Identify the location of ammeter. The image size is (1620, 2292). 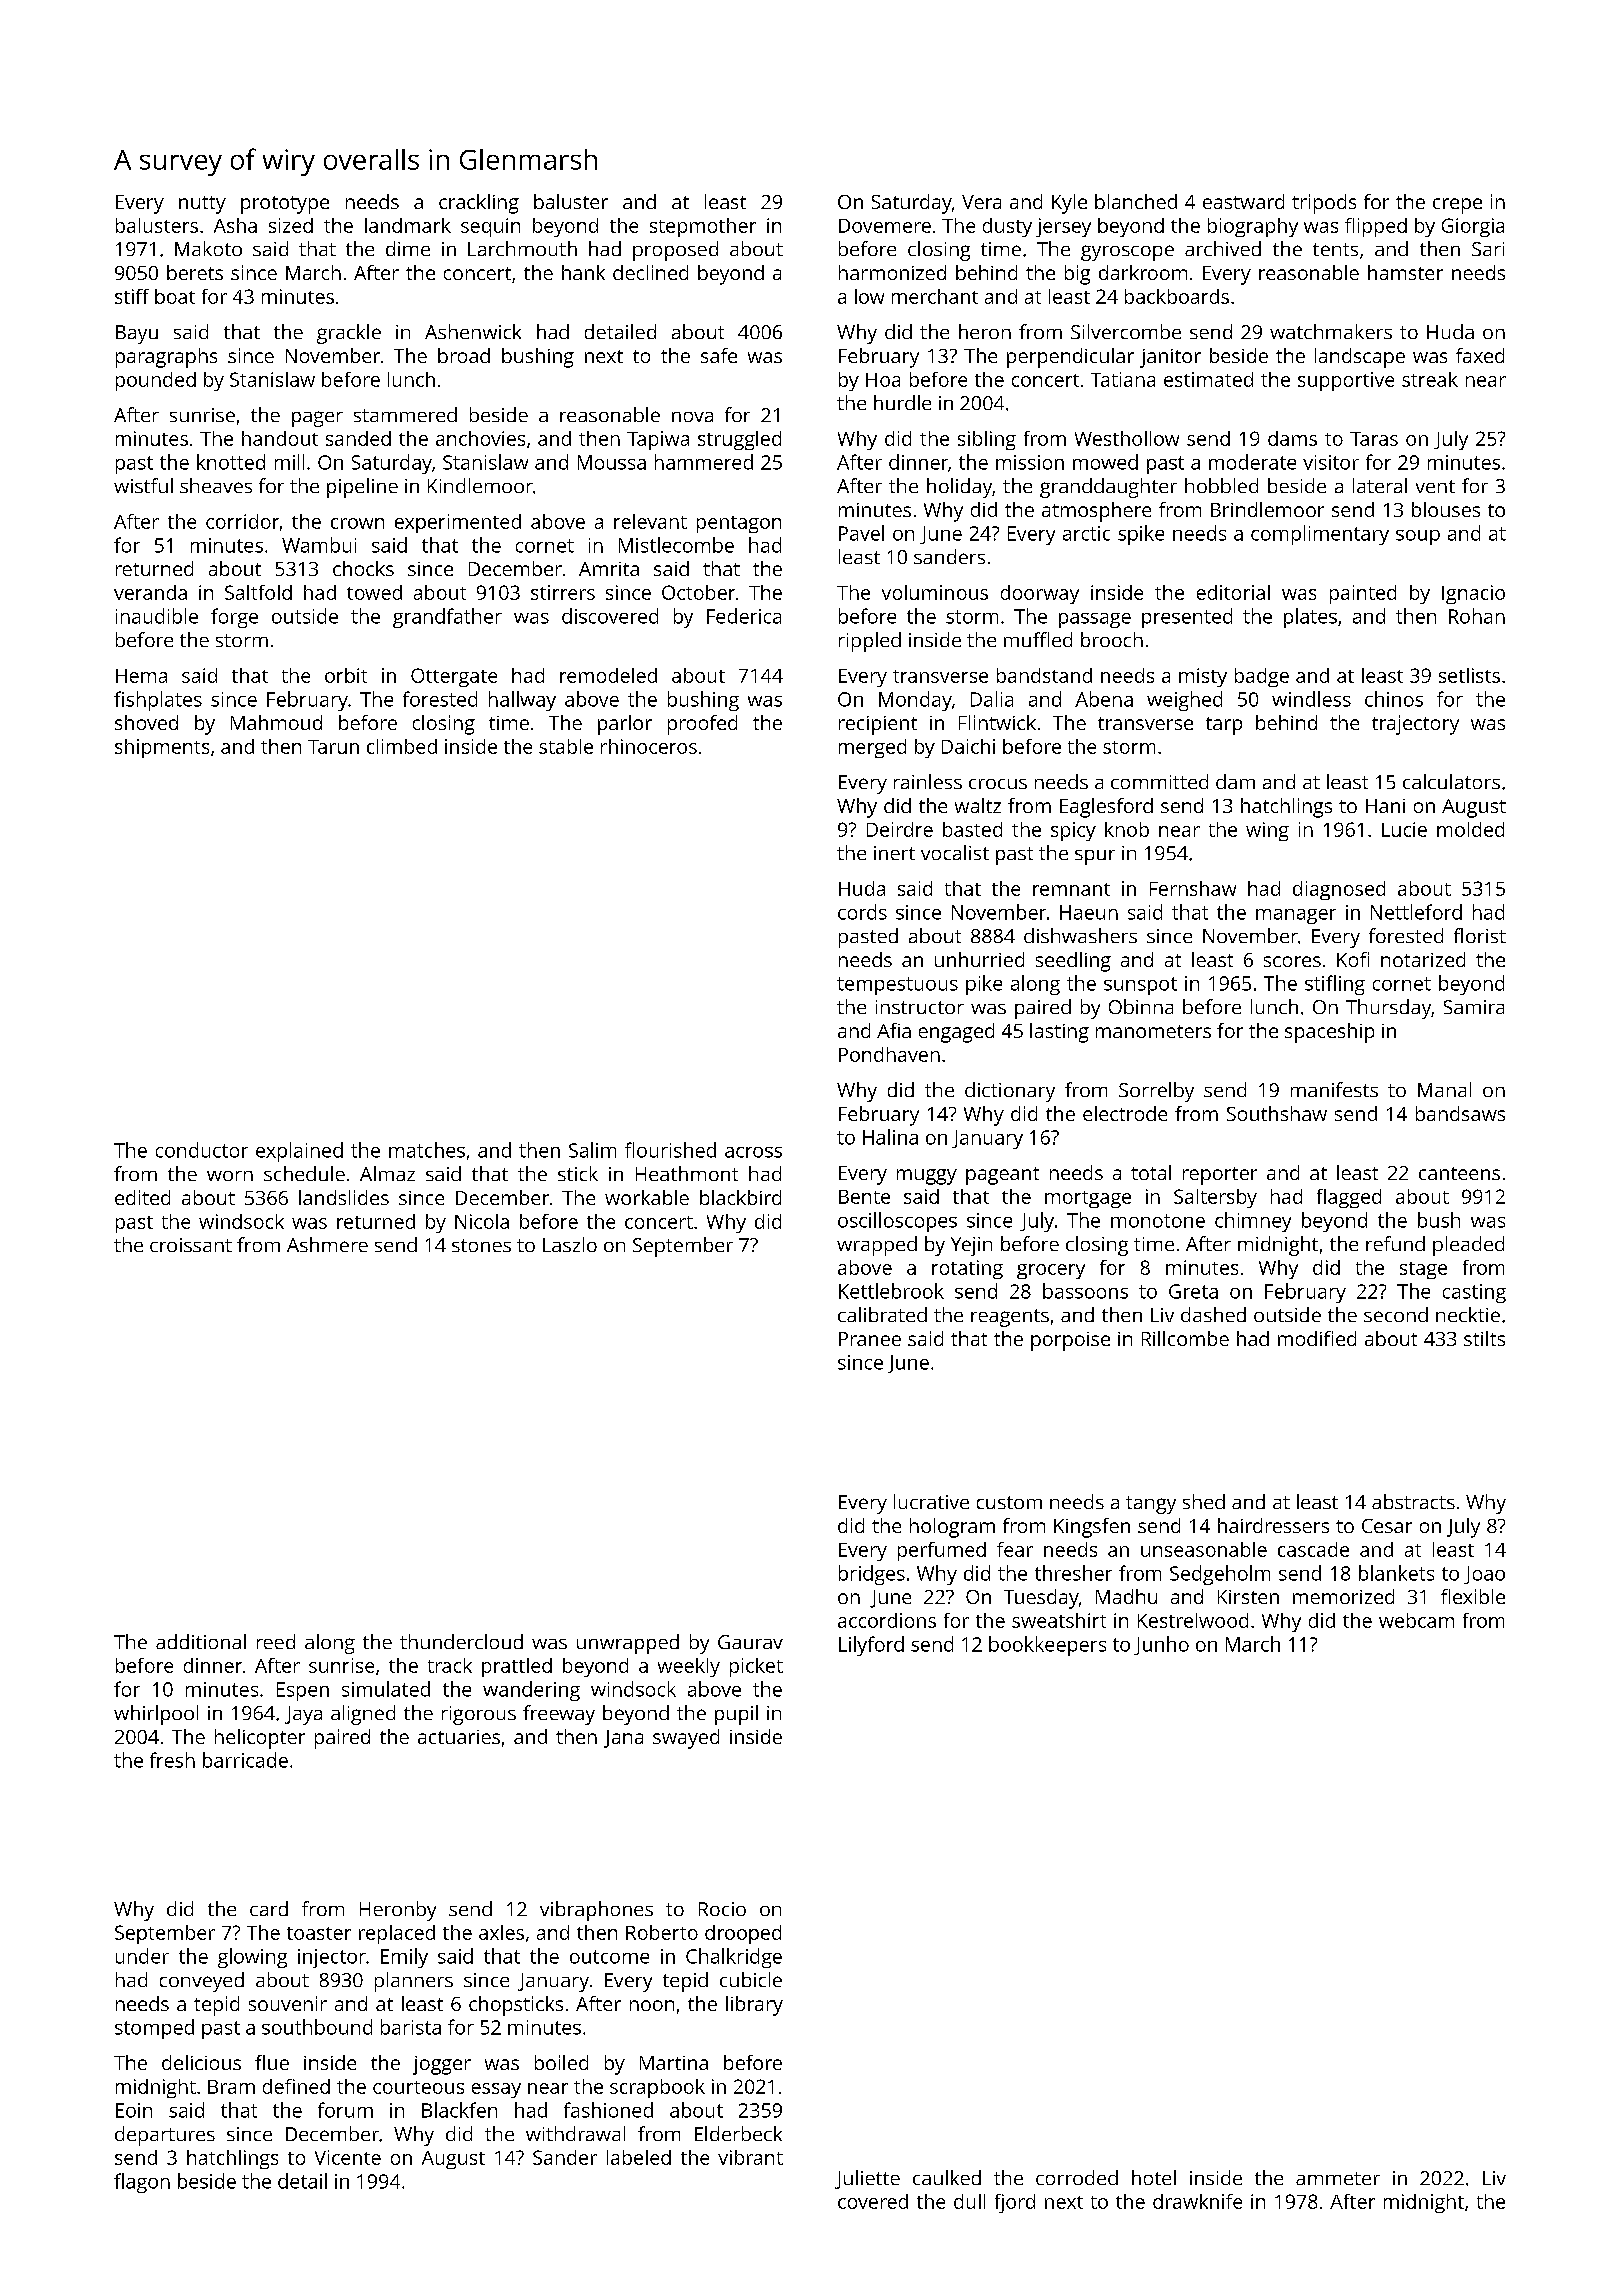
(1338, 2178).
